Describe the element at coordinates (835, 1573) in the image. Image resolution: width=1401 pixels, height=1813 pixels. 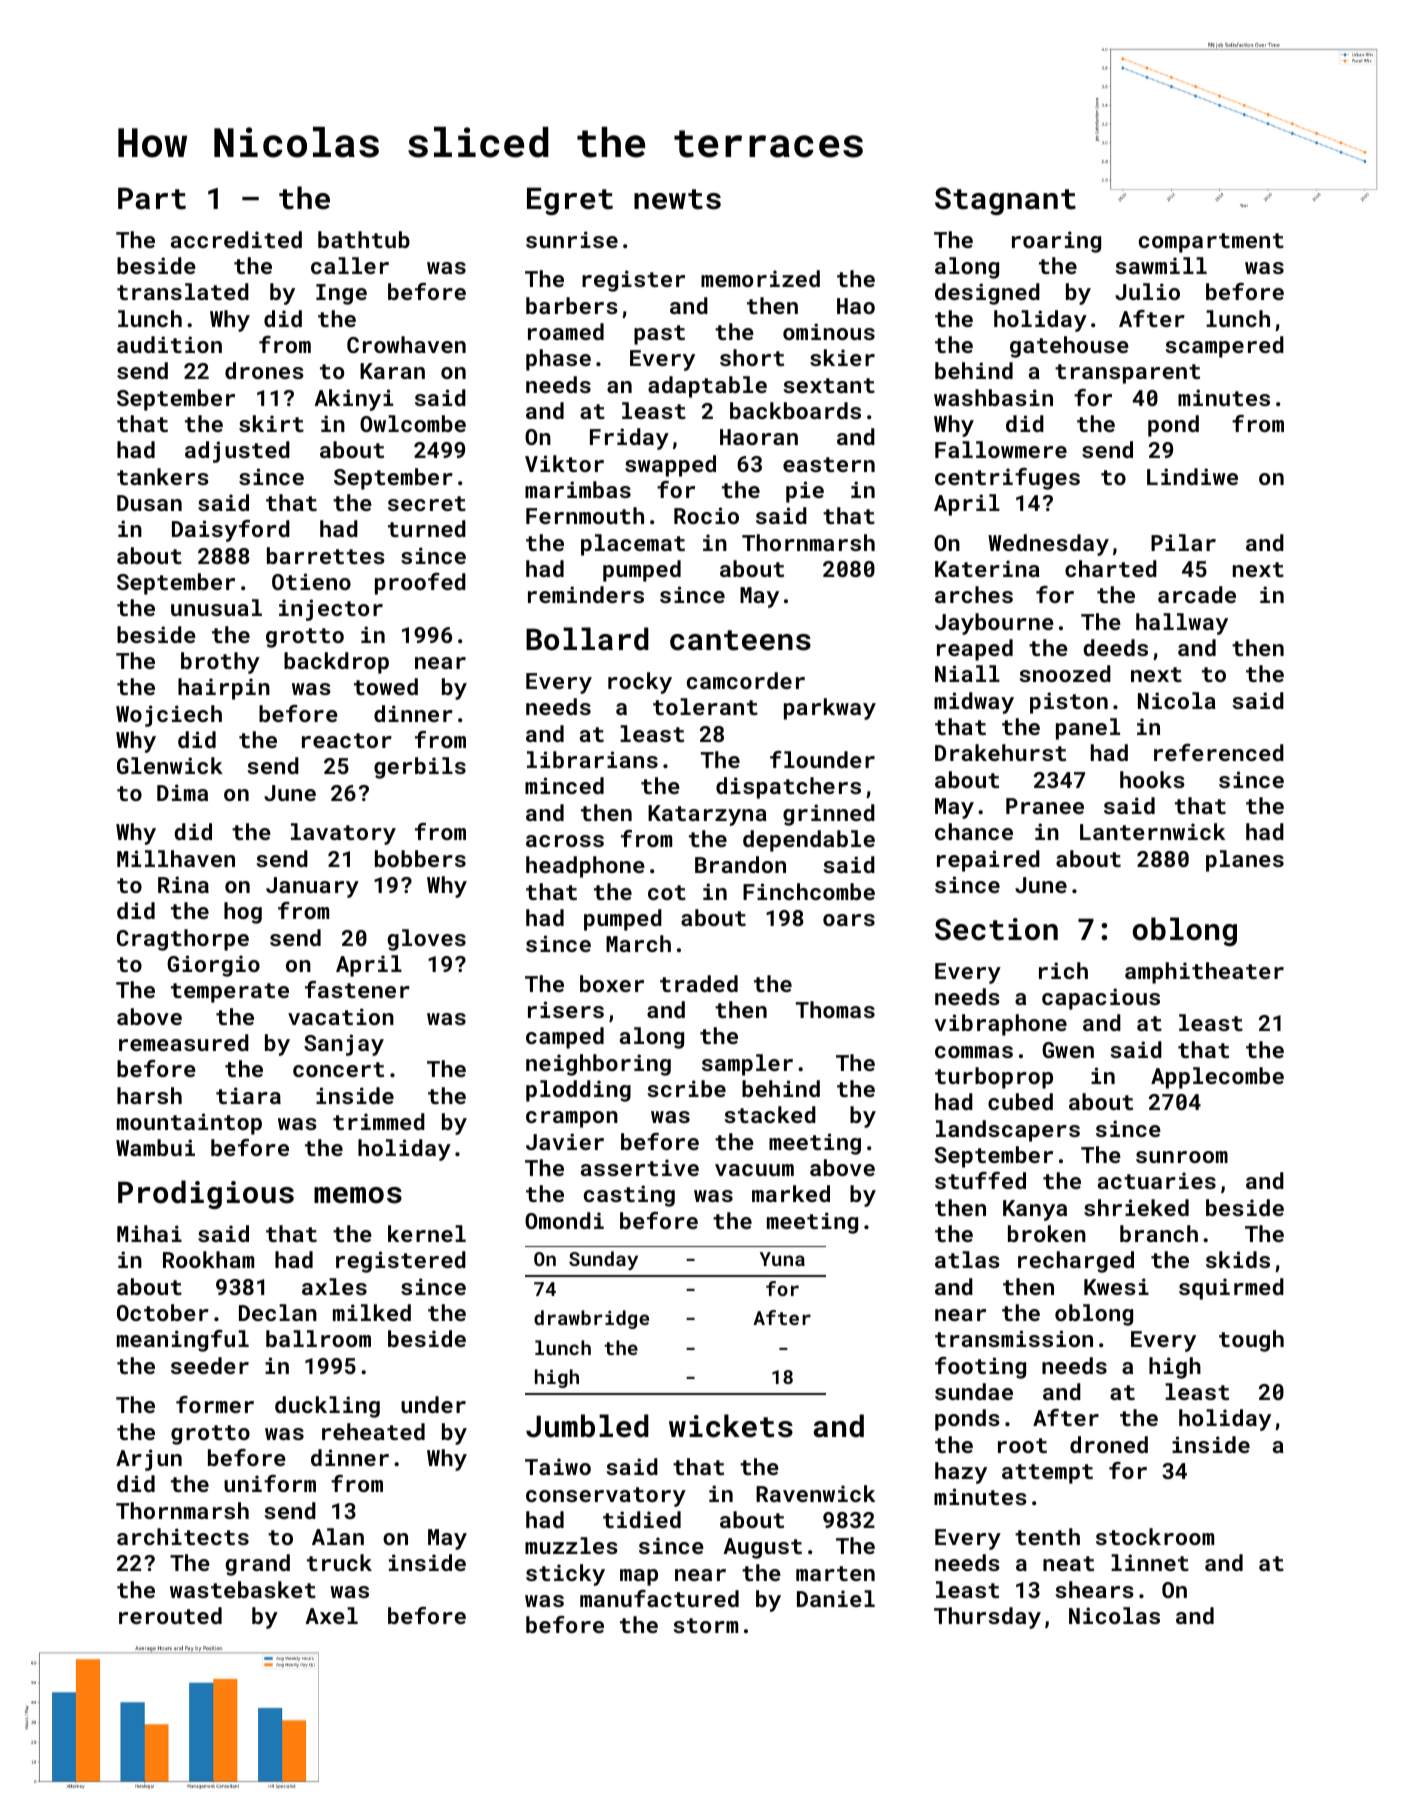
I see `marten` at that location.
